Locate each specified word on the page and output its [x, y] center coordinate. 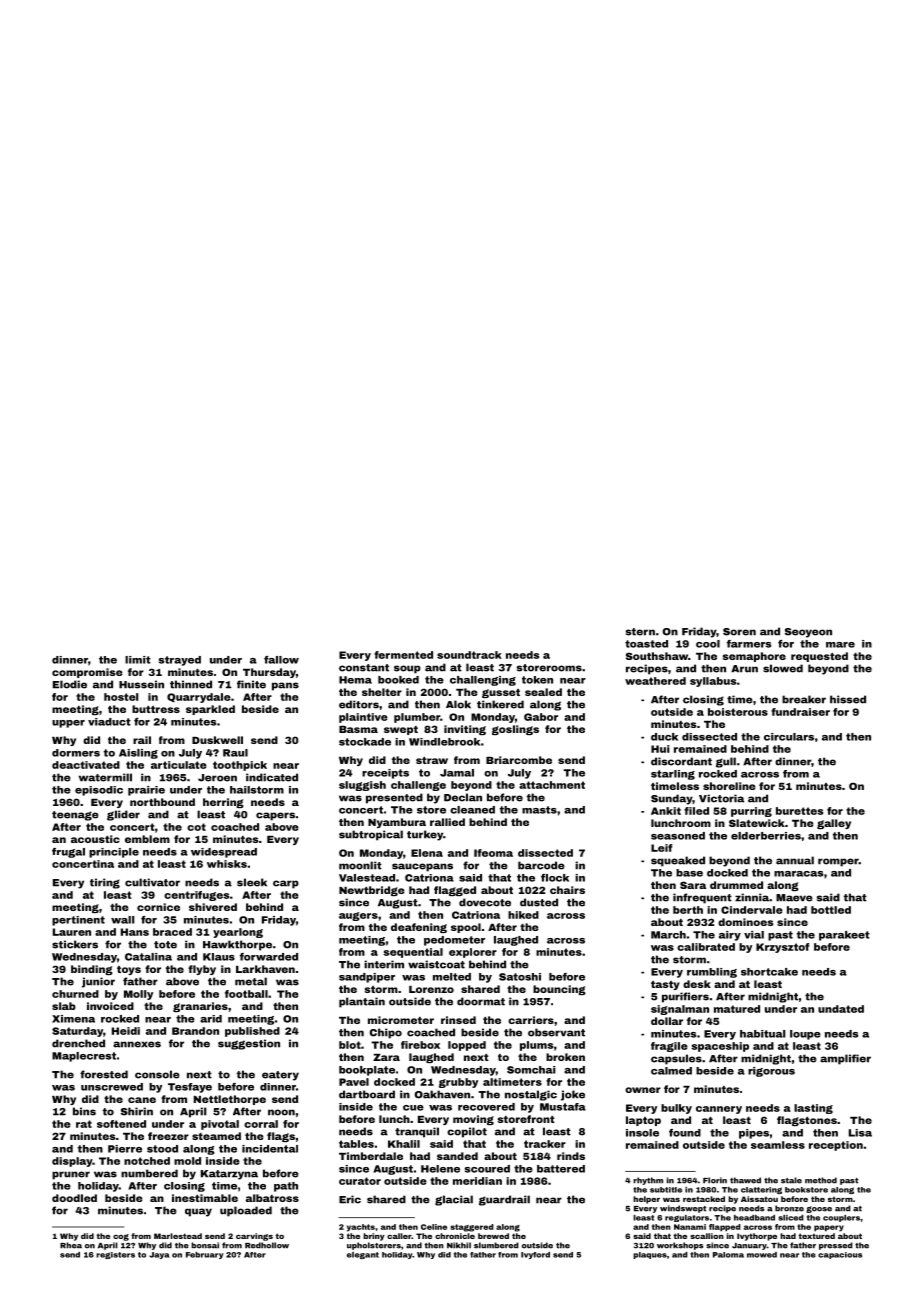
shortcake [769, 972]
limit [138, 660]
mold [187, 1161]
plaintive [363, 718]
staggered [472, 1228]
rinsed [458, 1020]
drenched [78, 1043]
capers [275, 816]
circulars [789, 737]
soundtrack [469, 655]
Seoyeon [808, 633]
